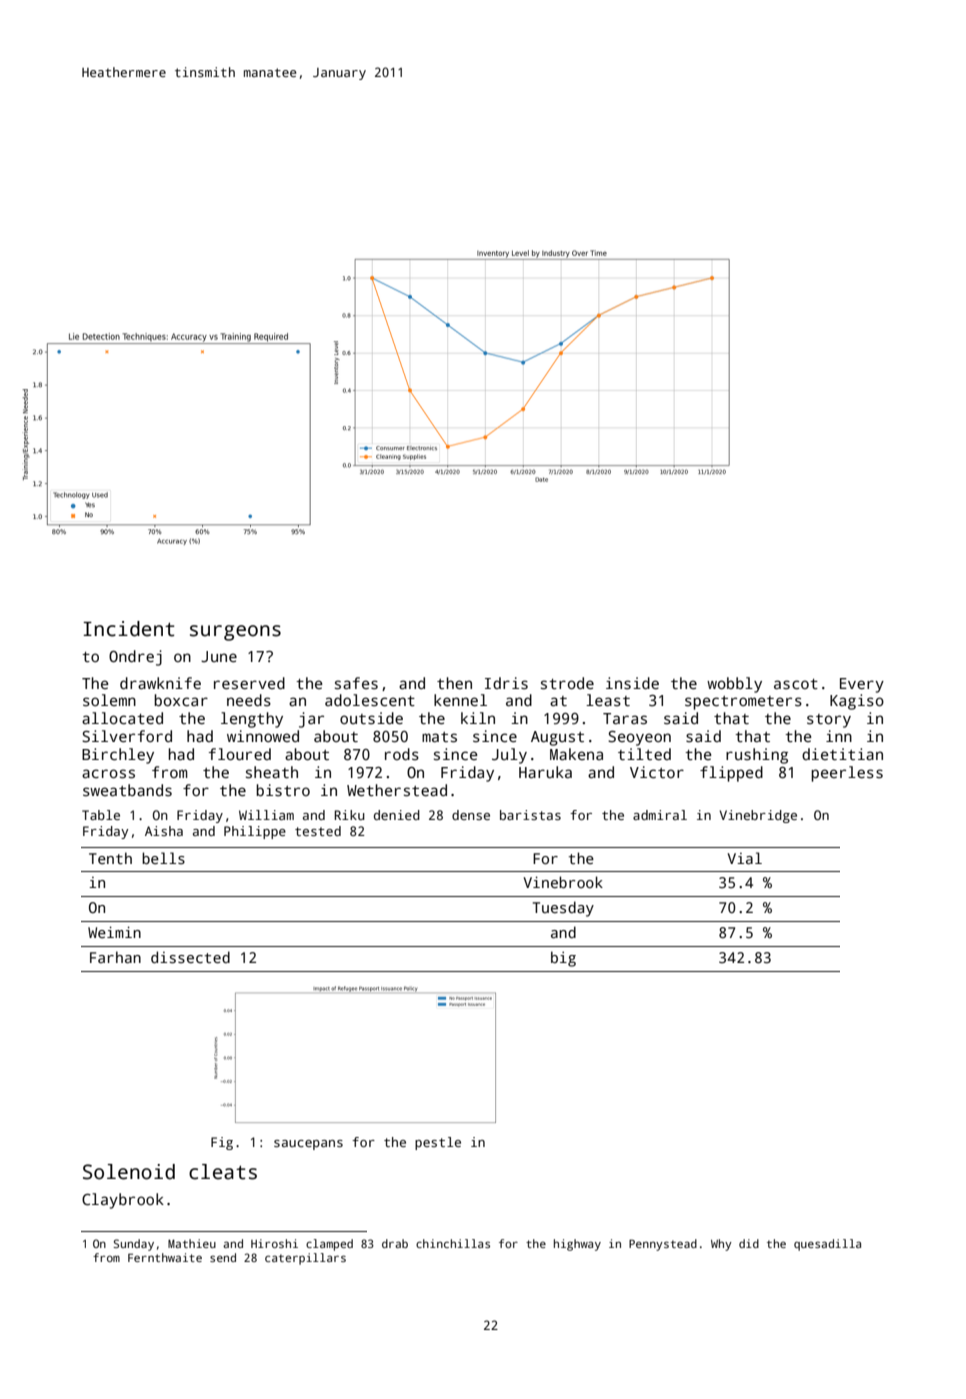 Image resolution: width=966 pixels, height=1399 pixels. Describe the element at coordinates (190, 957) in the screenshot. I see `dissected` at that location.
